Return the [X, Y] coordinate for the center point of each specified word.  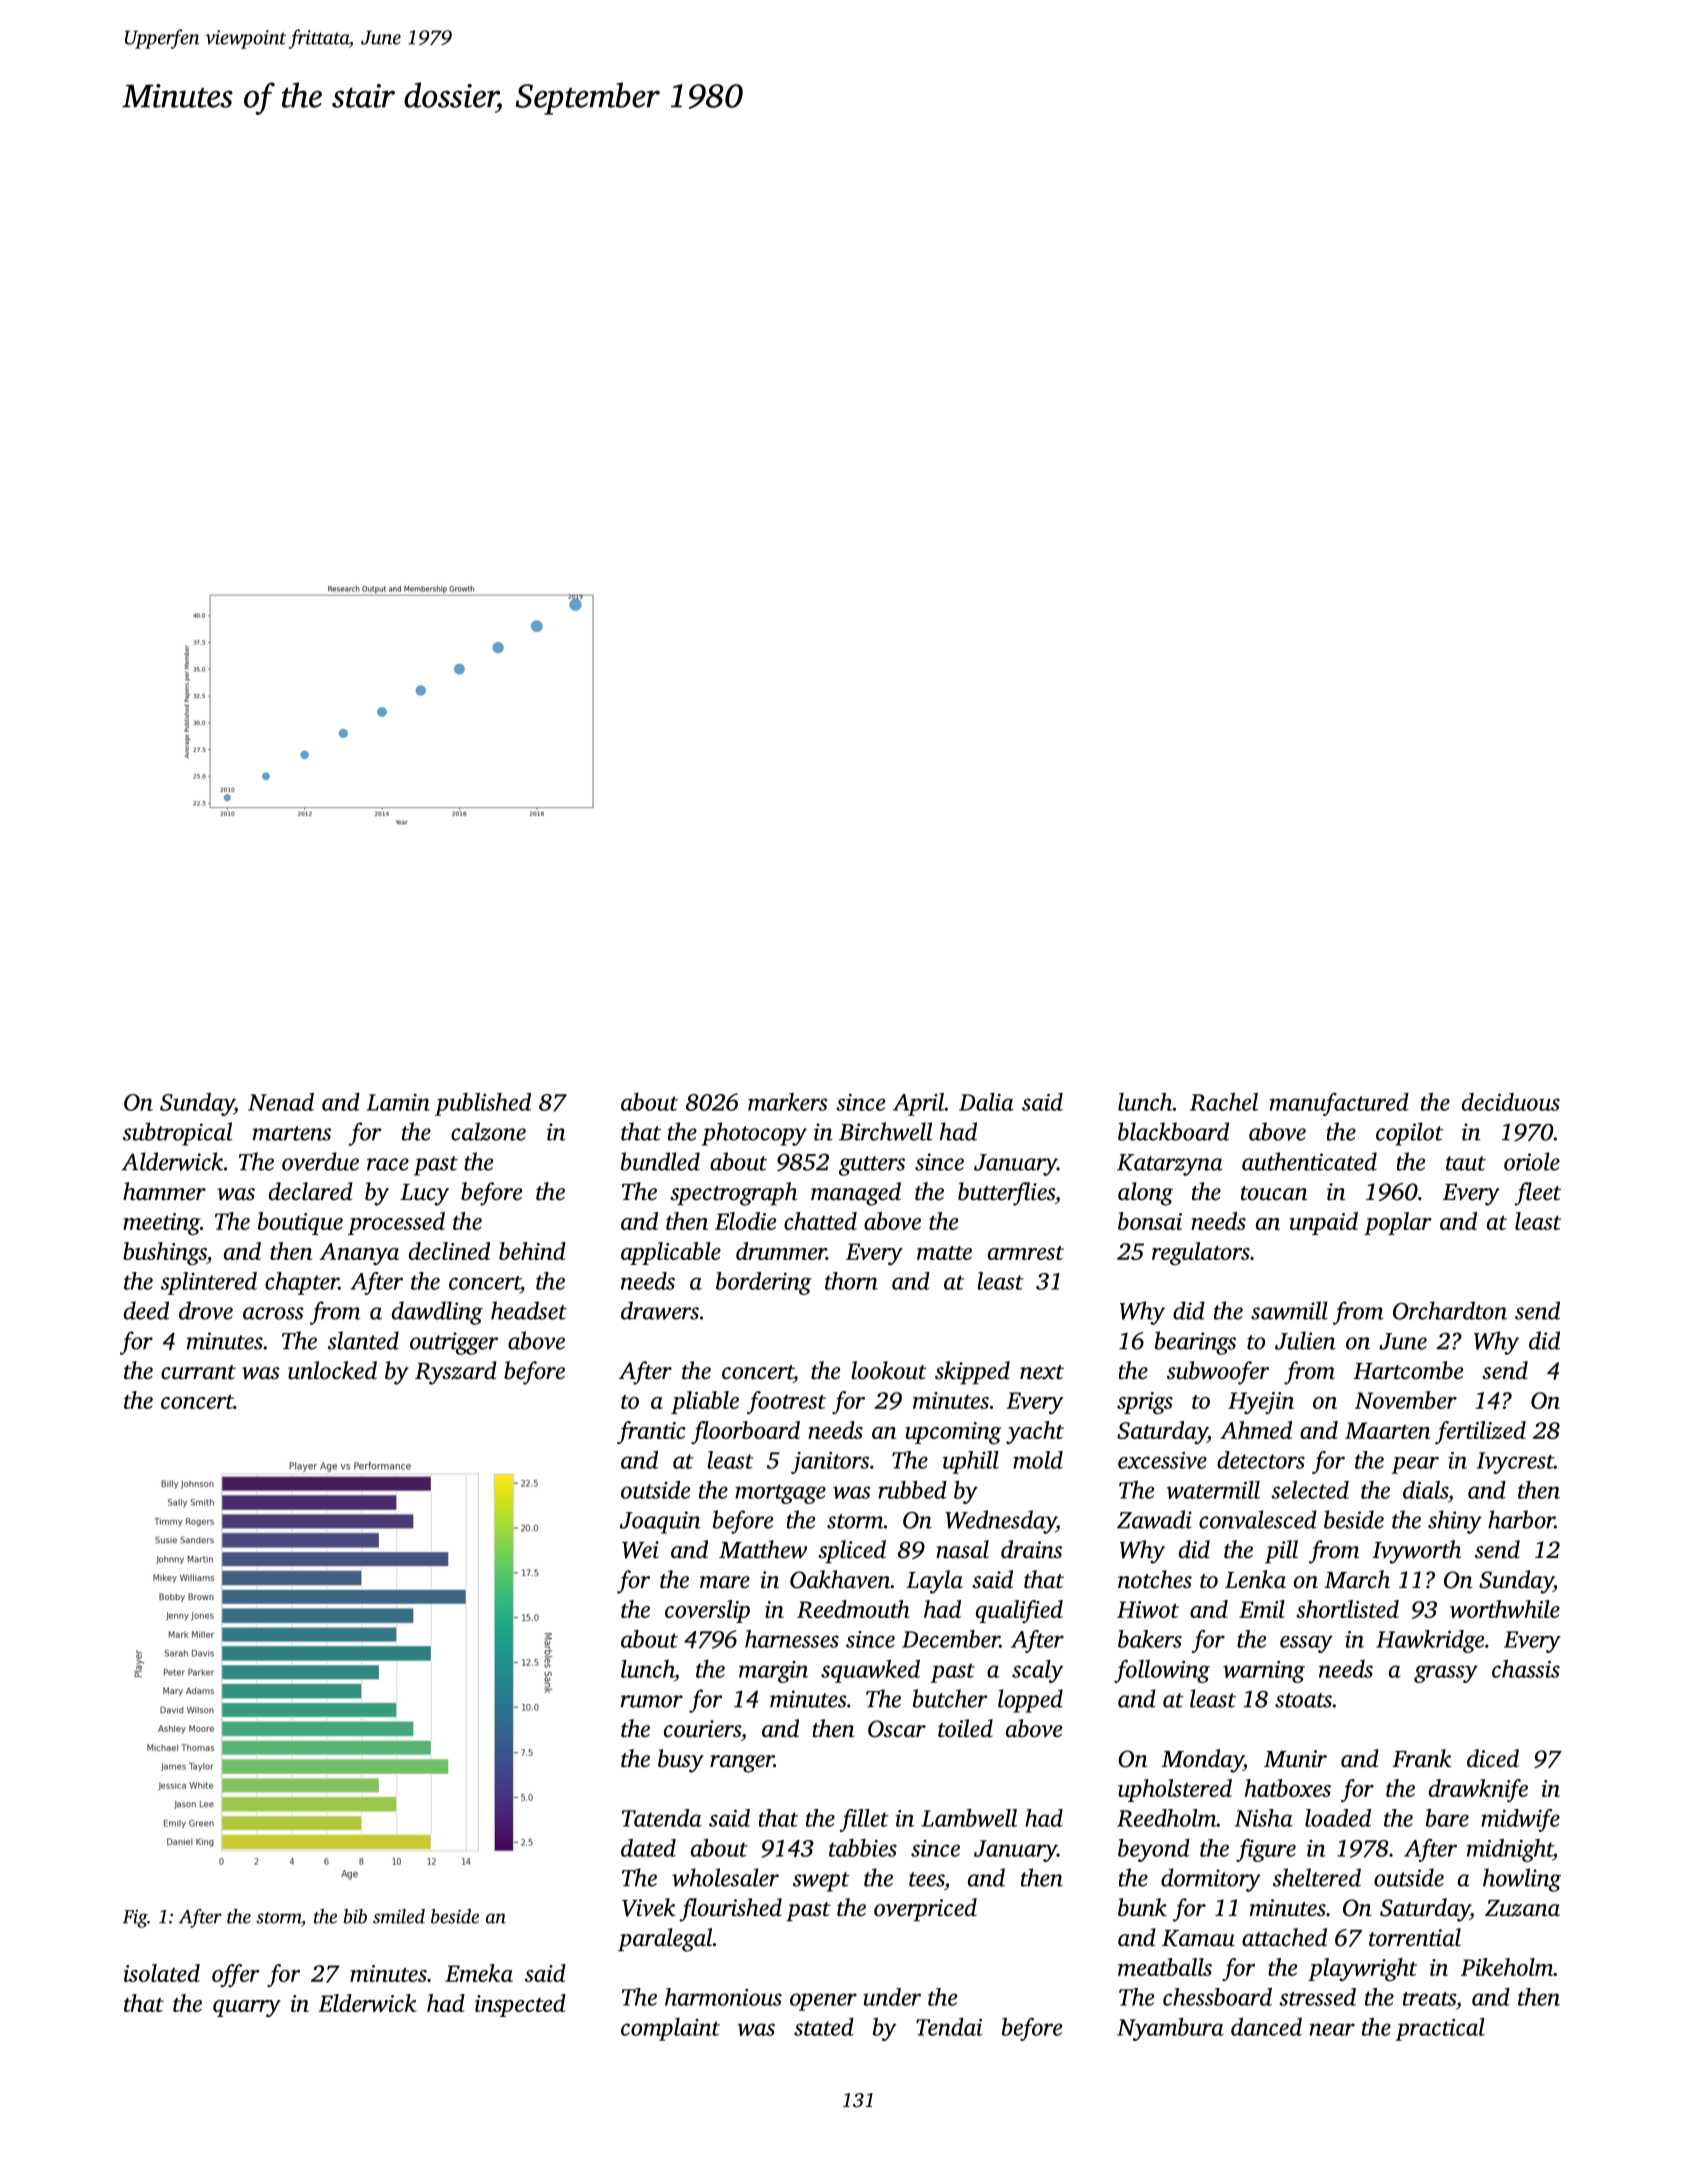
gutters [872, 1166]
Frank [1421, 1758]
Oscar [897, 1729]
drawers [660, 1310]
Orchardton [1450, 1310]
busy [681, 1761]
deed [146, 1310]
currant [198, 1372]
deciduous [1511, 1102]
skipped [972, 1372]
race [388, 1164]
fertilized [1480, 1432]
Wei [640, 1550]
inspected [520, 2005]
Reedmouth [853, 1609]
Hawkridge [1430, 1641]
